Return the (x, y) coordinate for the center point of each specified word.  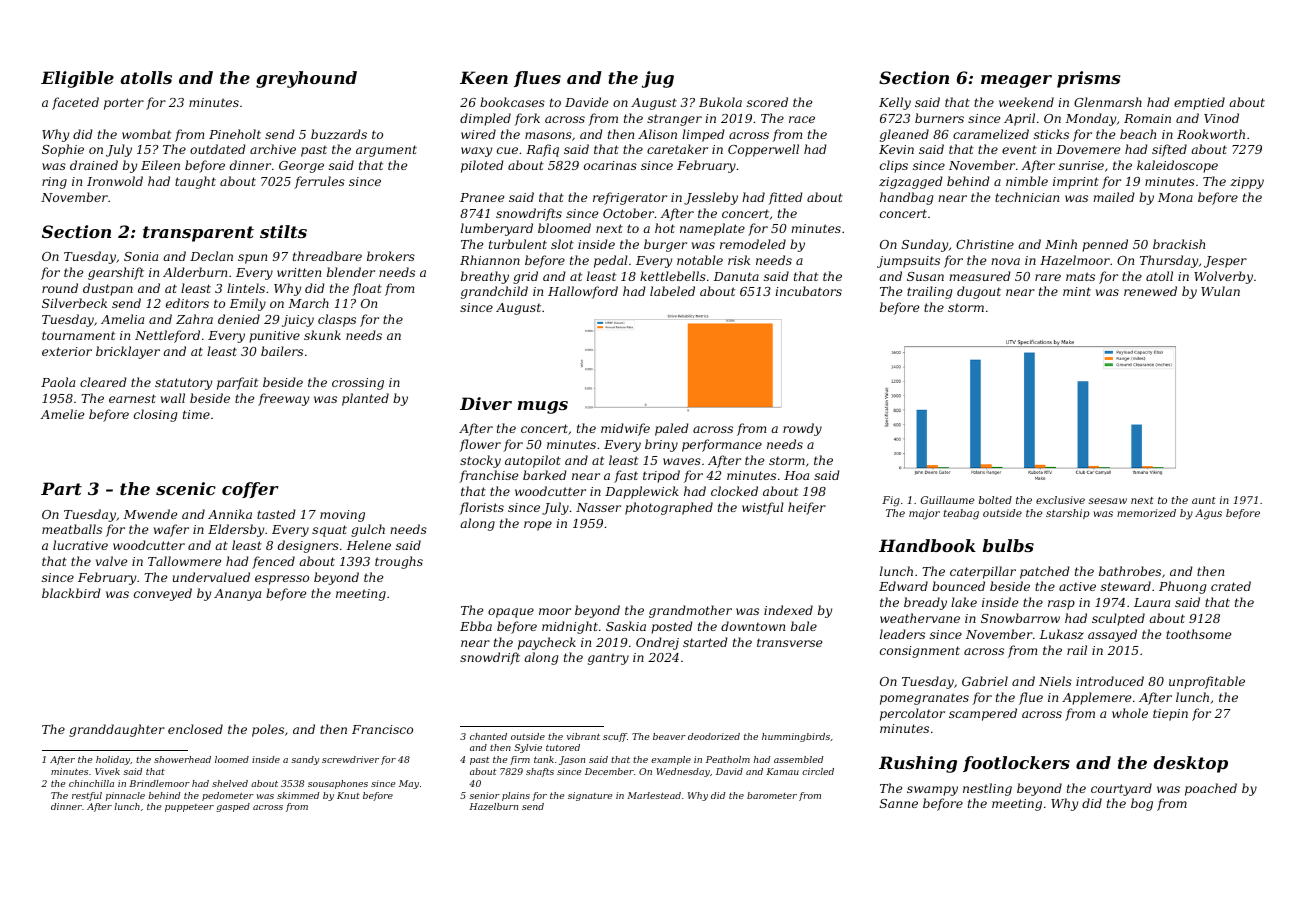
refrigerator (630, 198)
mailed (1114, 197)
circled (818, 771)
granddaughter (117, 730)
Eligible (77, 79)
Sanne (899, 803)
